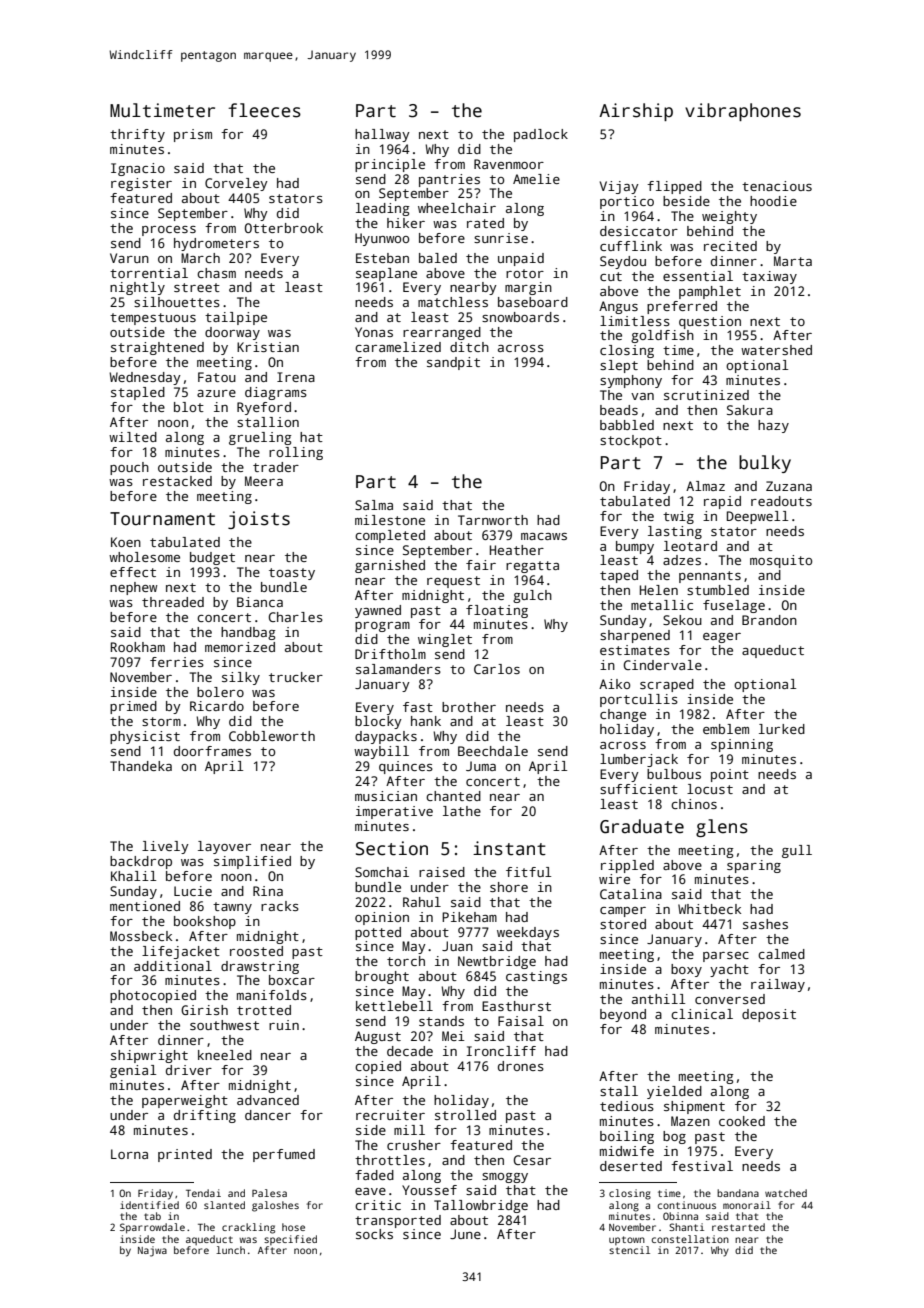  I want to click on musician, so click(386, 796).
